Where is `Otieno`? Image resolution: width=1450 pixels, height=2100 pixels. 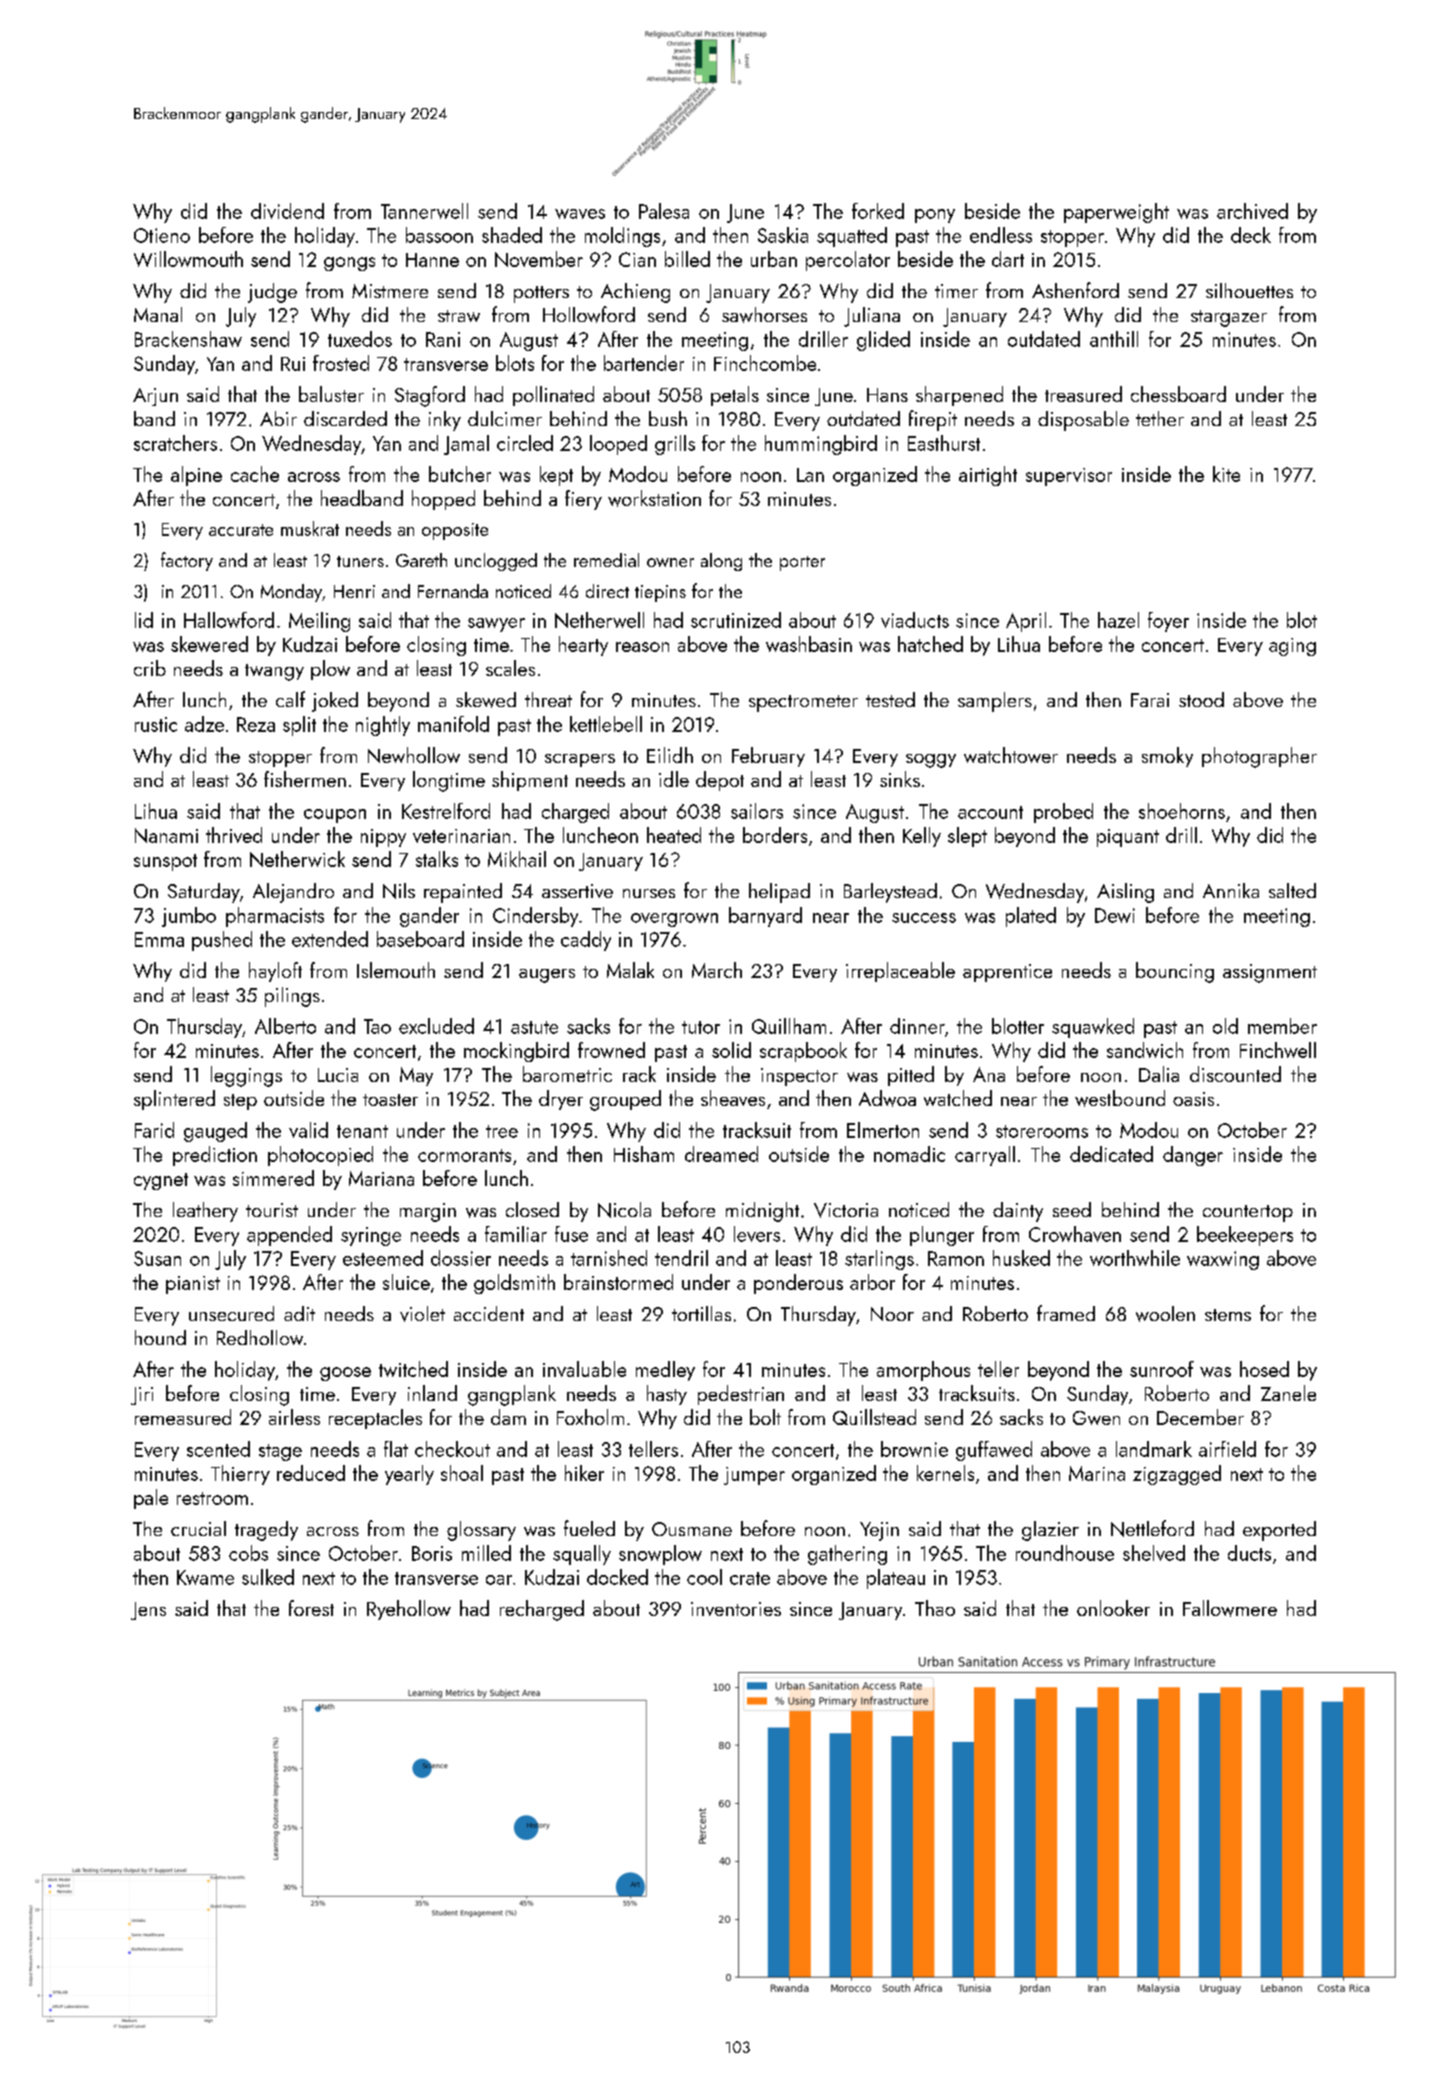 Otieno is located at coordinates (162, 235).
